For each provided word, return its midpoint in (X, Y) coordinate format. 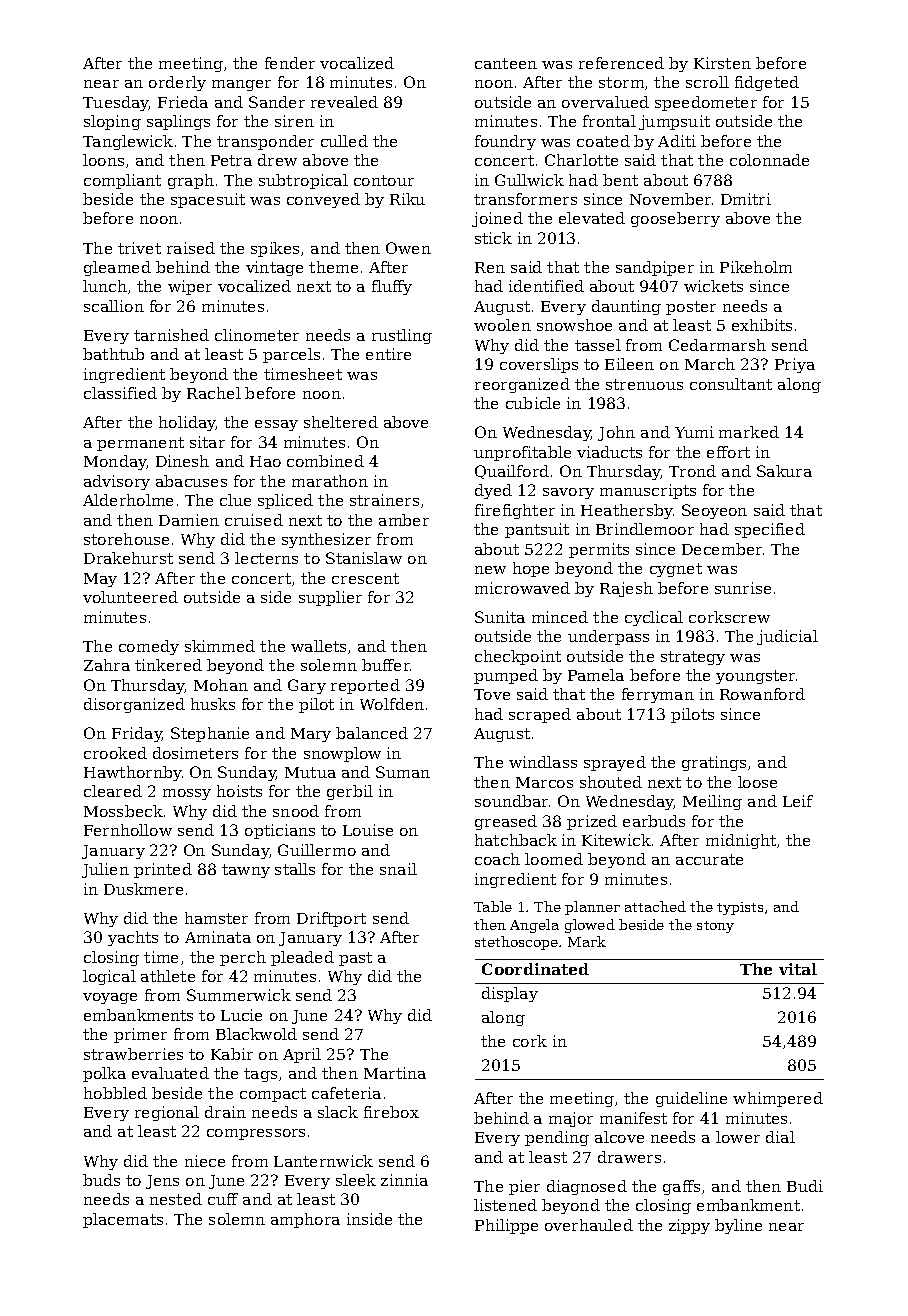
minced (560, 617)
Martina (395, 1073)
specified (770, 530)
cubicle (533, 403)
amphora (305, 1220)
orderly (177, 83)
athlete (168, 976)
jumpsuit (674, 122)
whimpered (778, 1099)
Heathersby (627, 511)
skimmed (220, 646)
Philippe (506, 1226)
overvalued (605, 102)
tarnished (171, 335)
